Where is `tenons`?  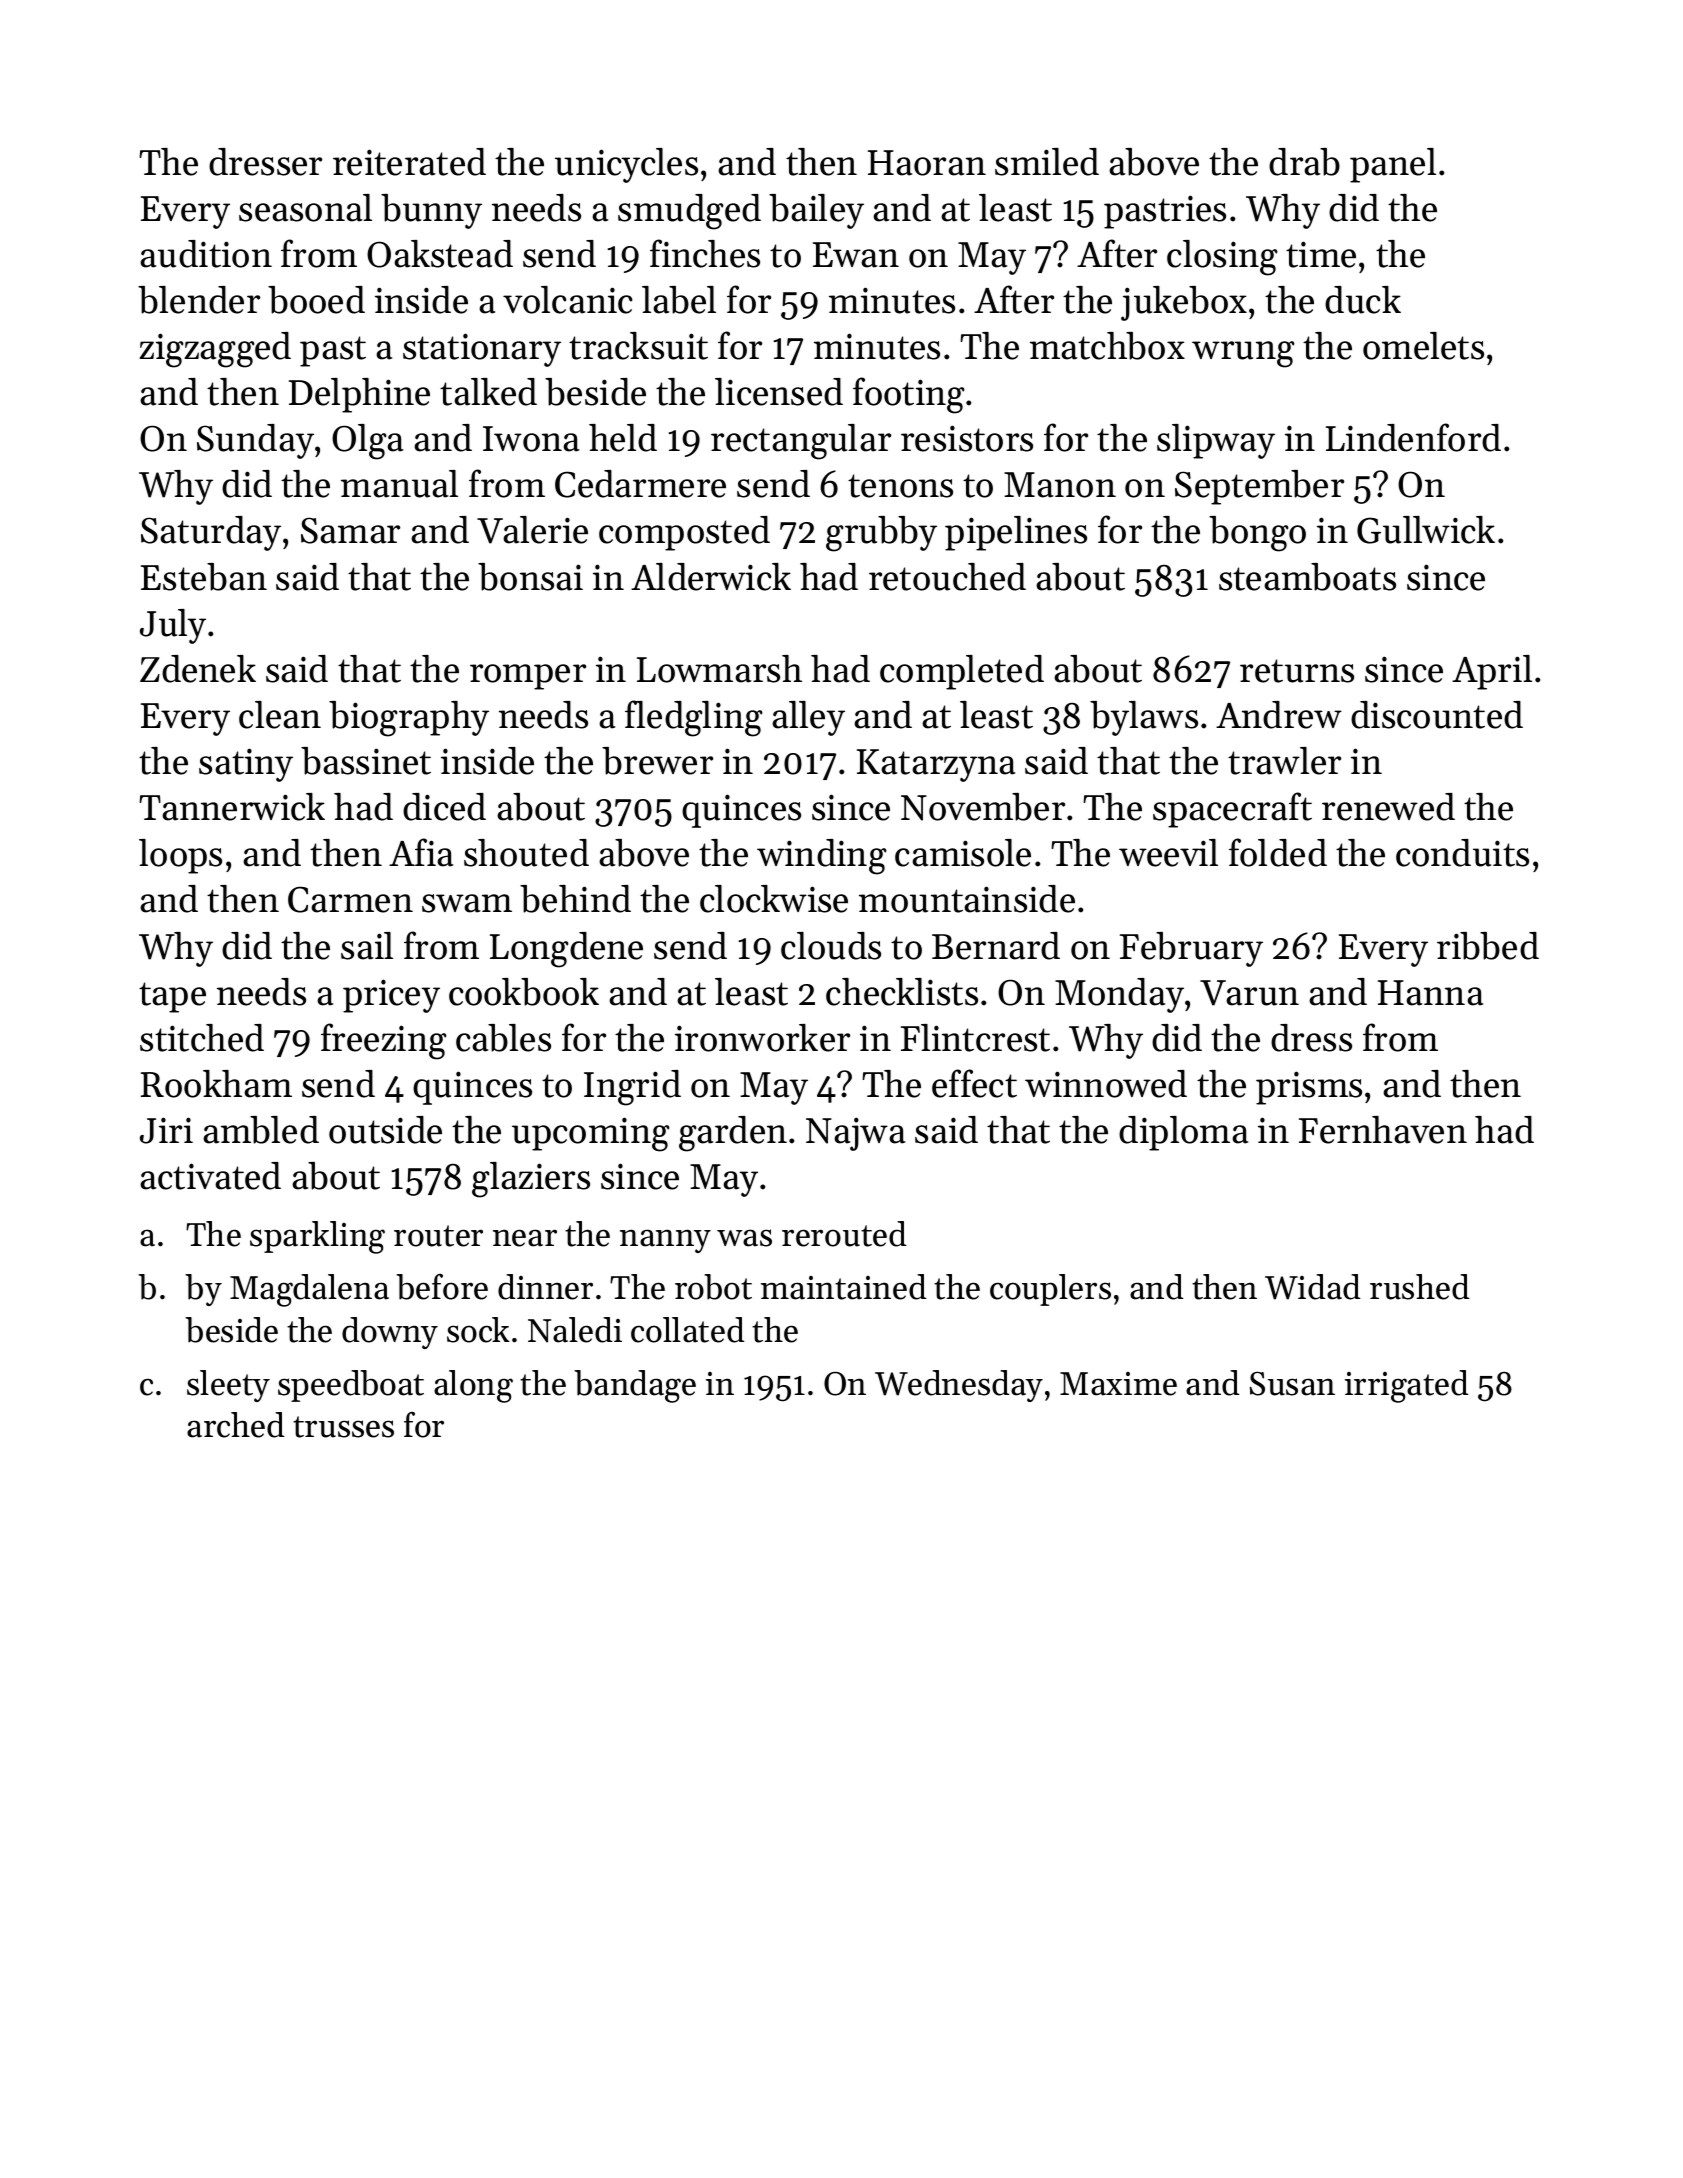 tenons is located at coordinates (900, 486).
